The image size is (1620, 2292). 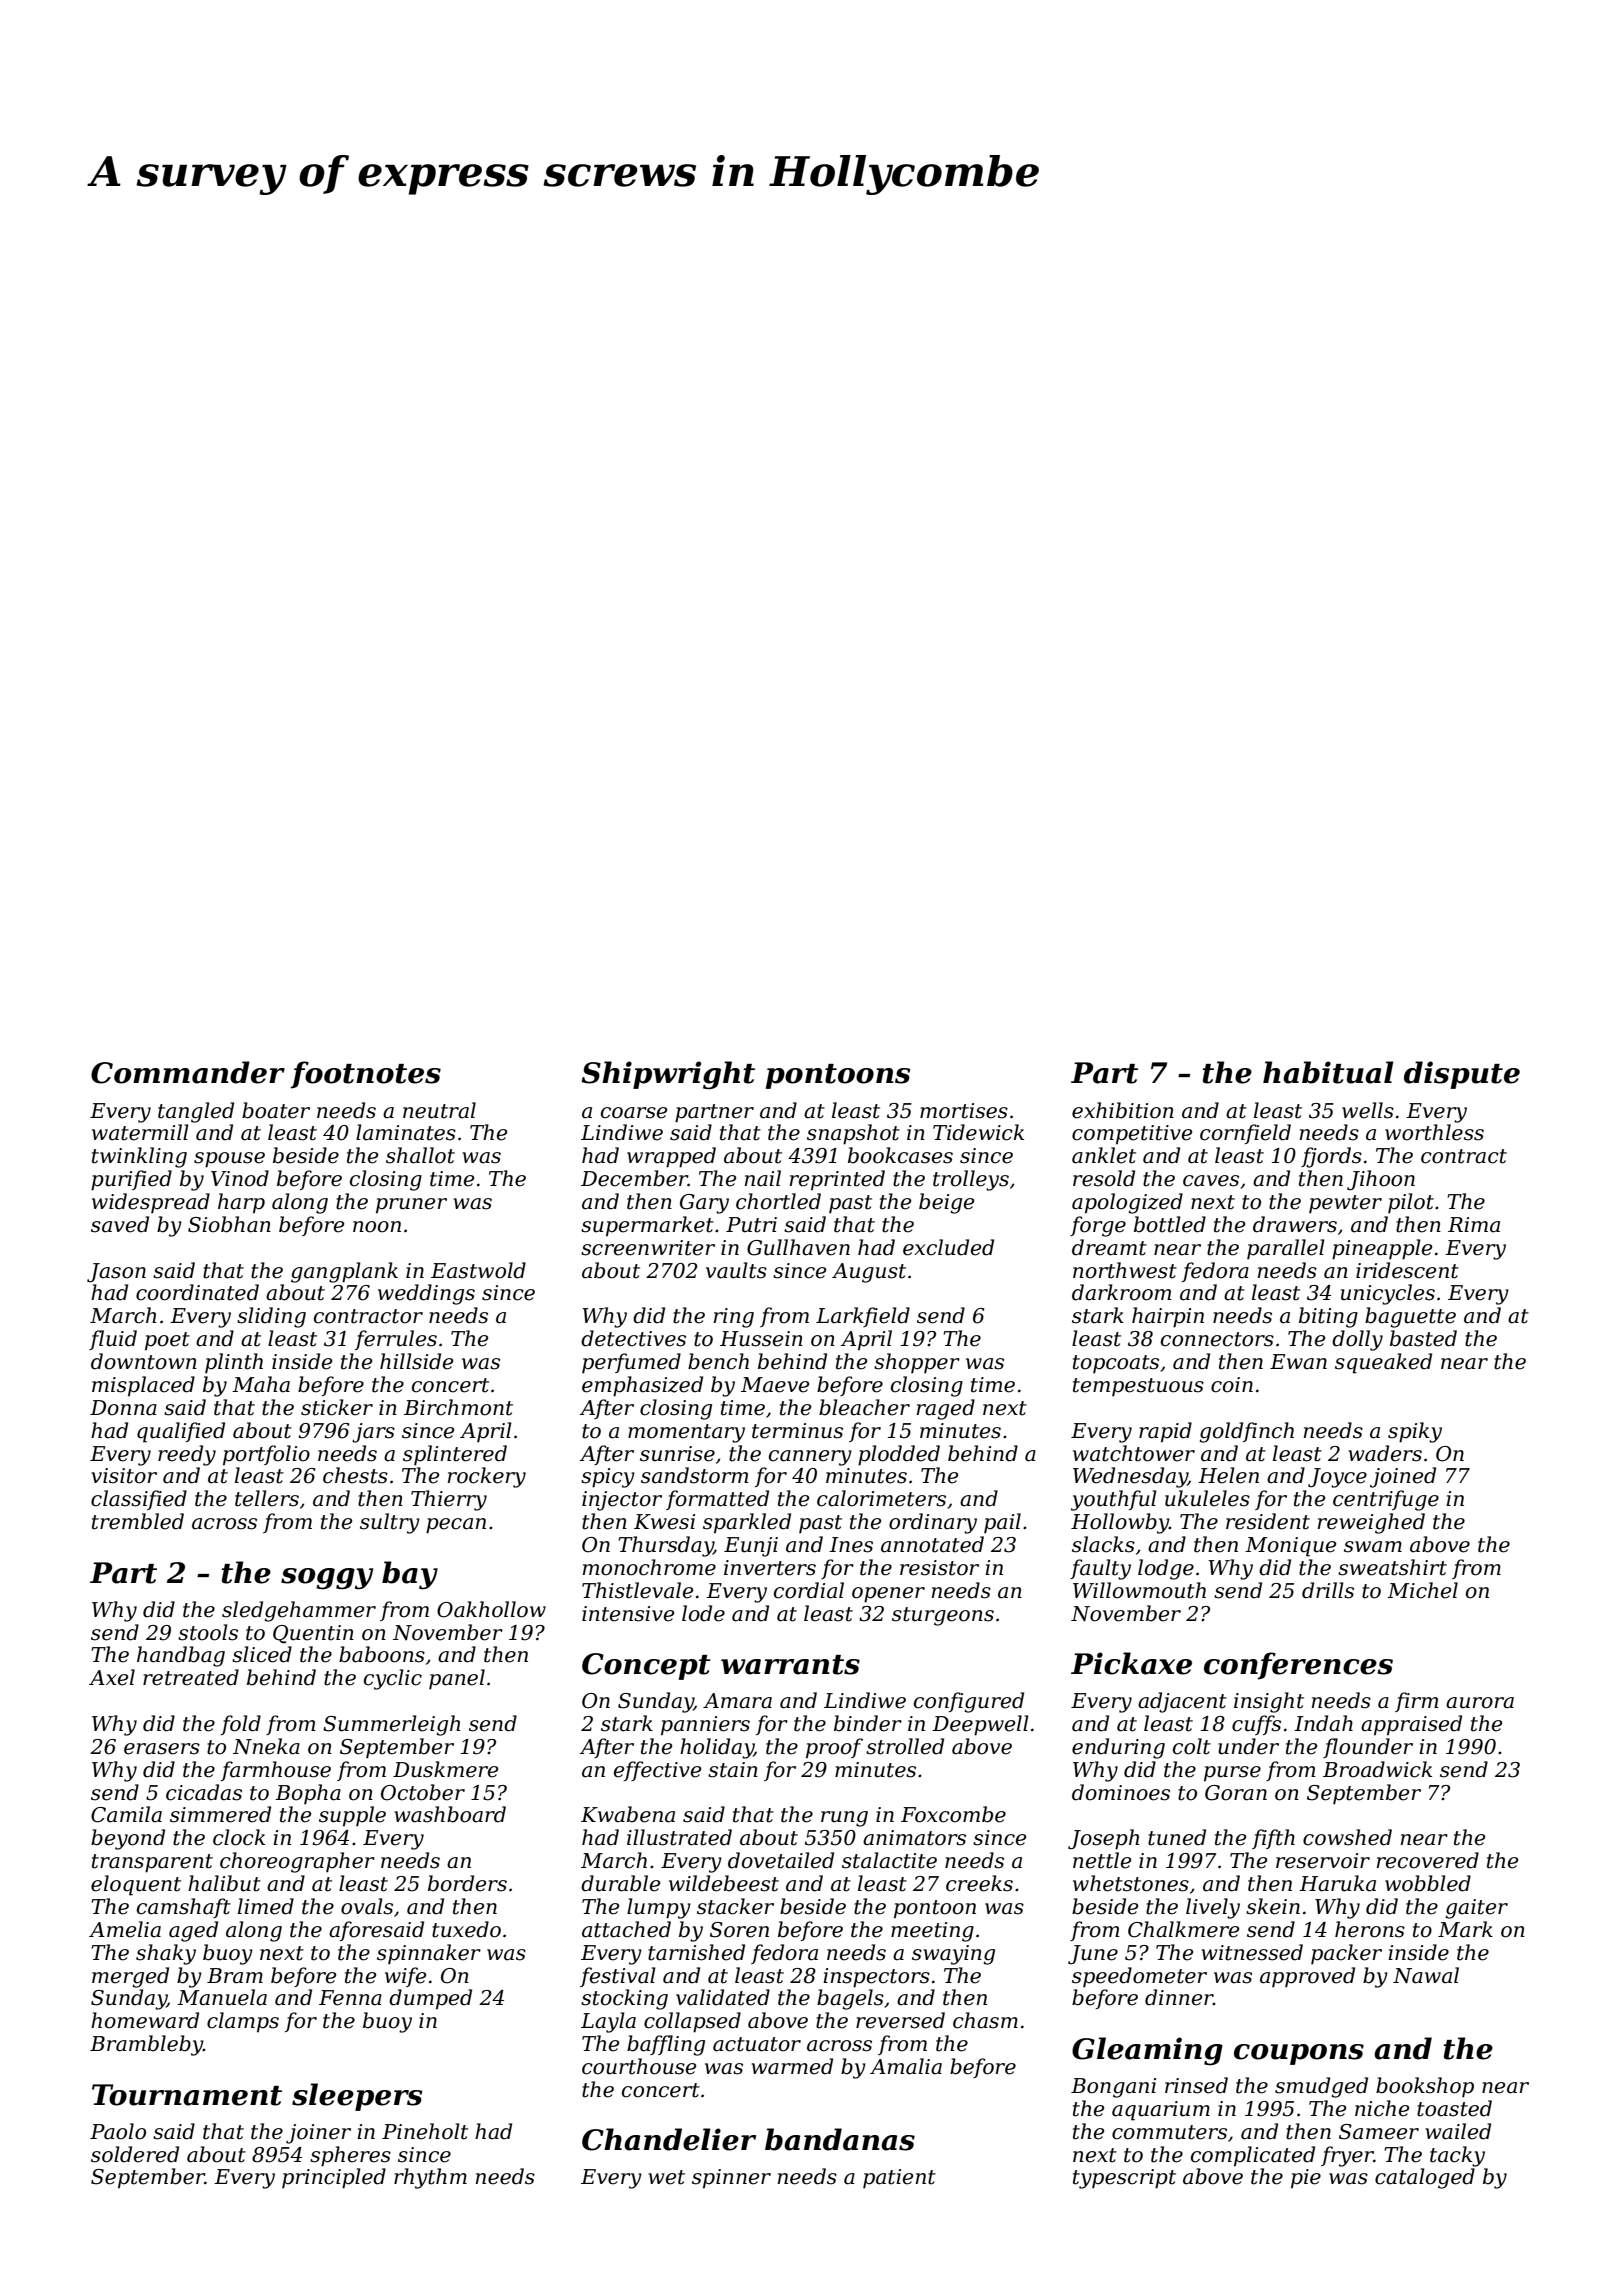 What do you see at coordinates (948, 1247) in the image?
I see `excluded` at bounding box center [948, 1247].
